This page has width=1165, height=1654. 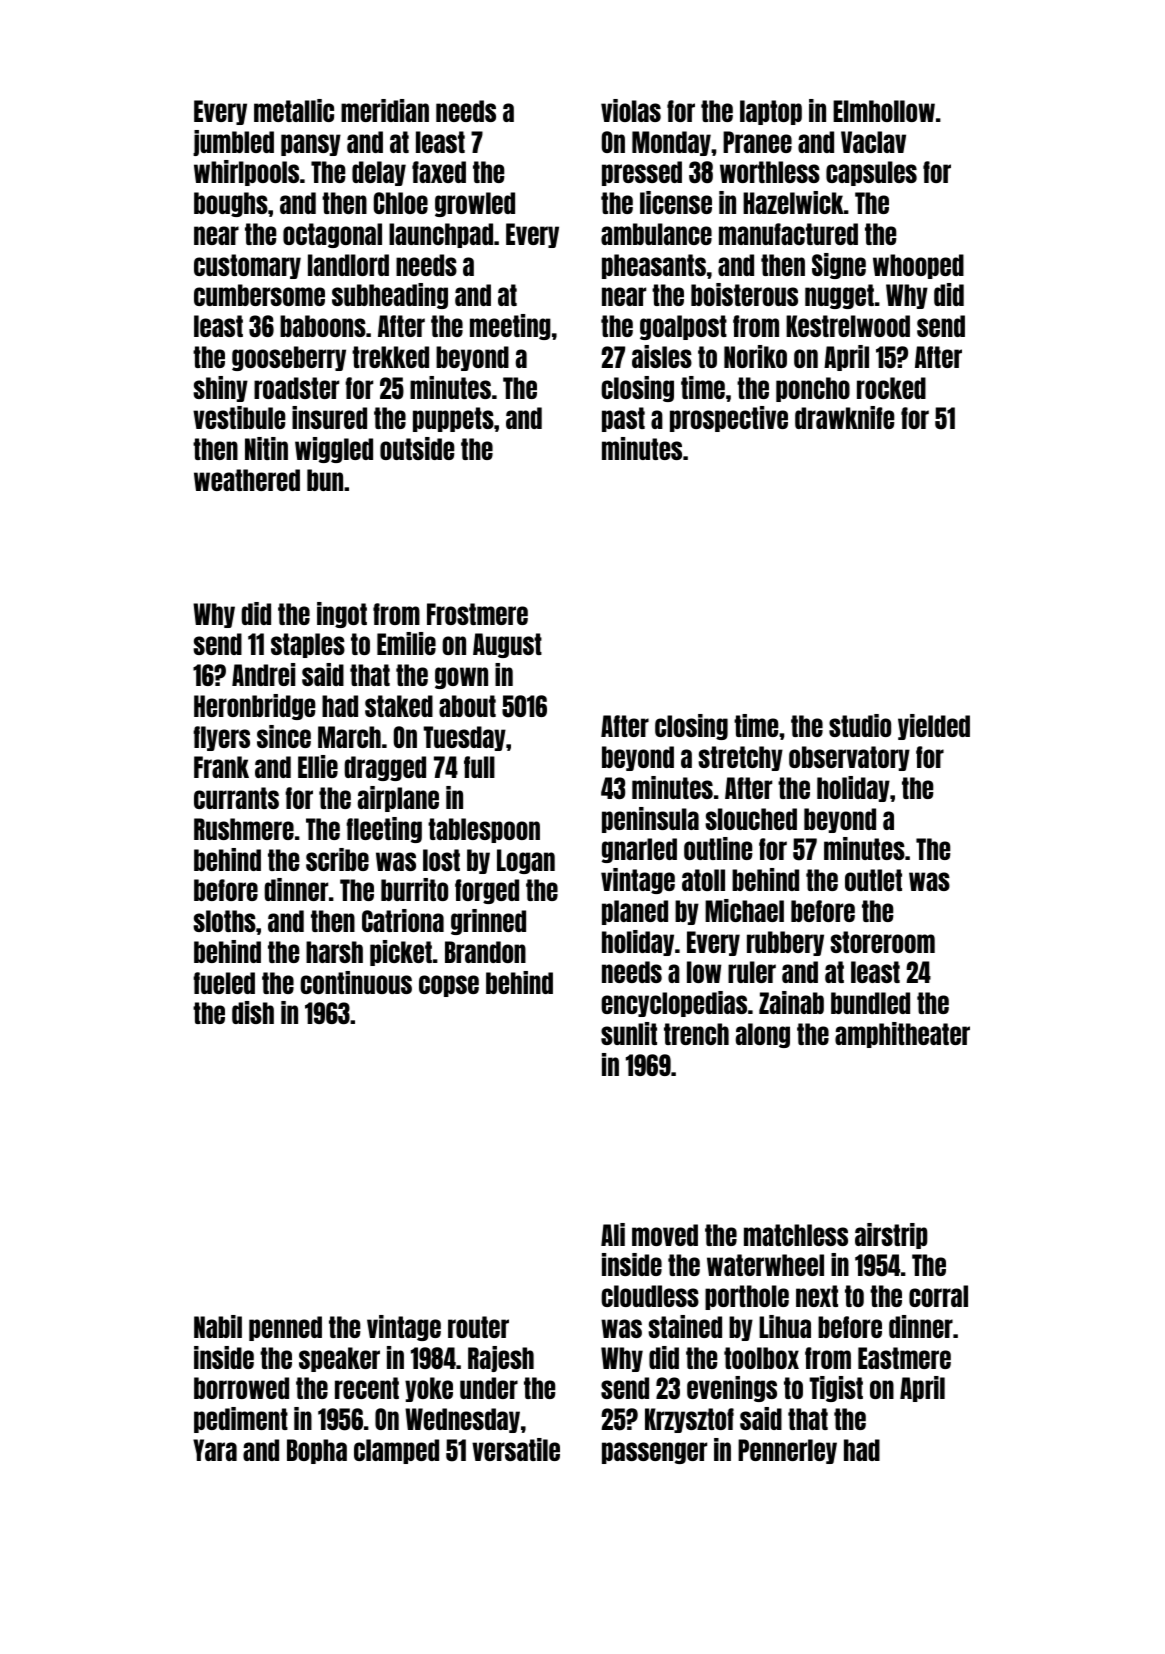 I want to click on Hazelwick, so click(x=793, y=202).
